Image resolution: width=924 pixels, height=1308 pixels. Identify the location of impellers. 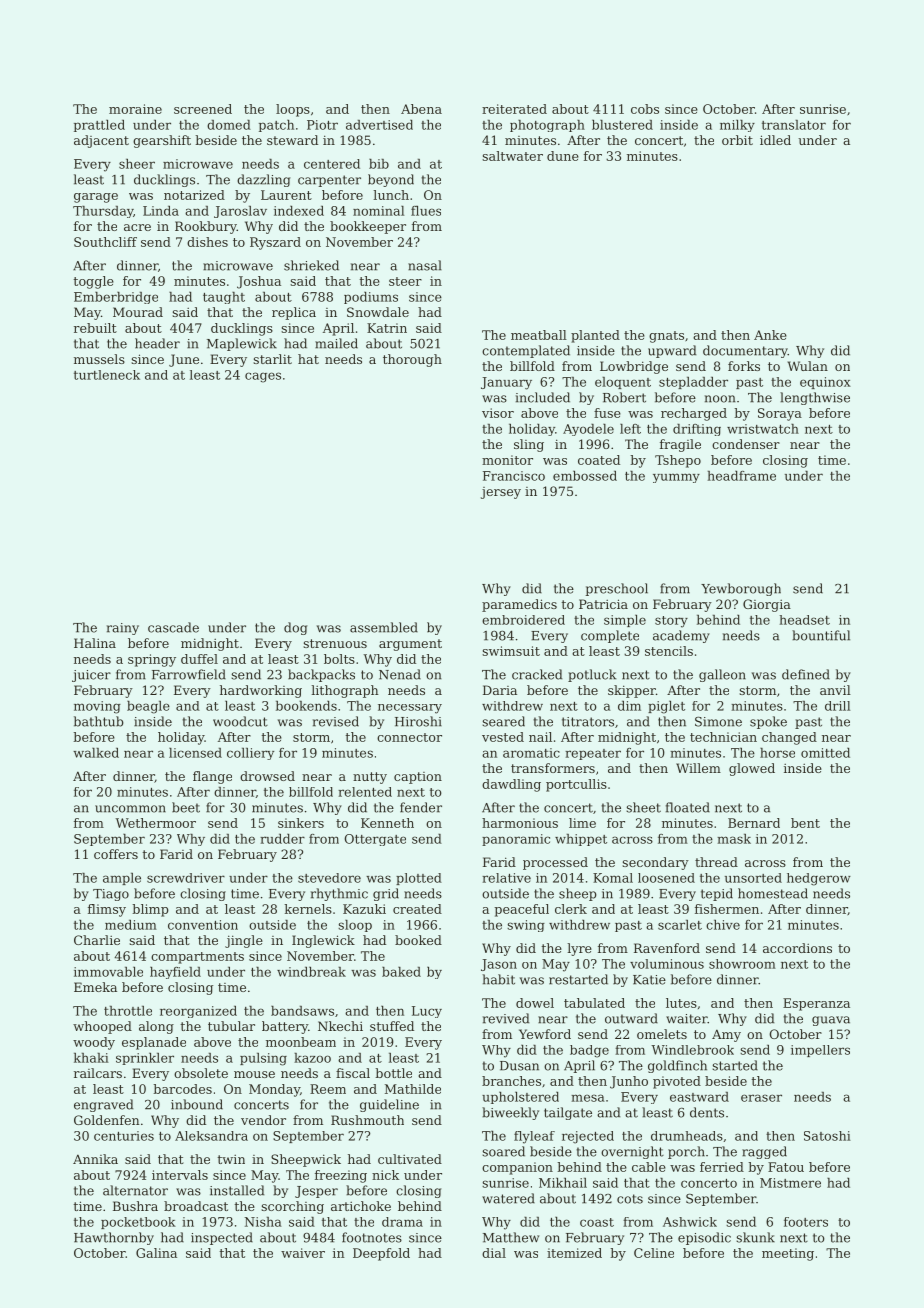
(820, 1051).
